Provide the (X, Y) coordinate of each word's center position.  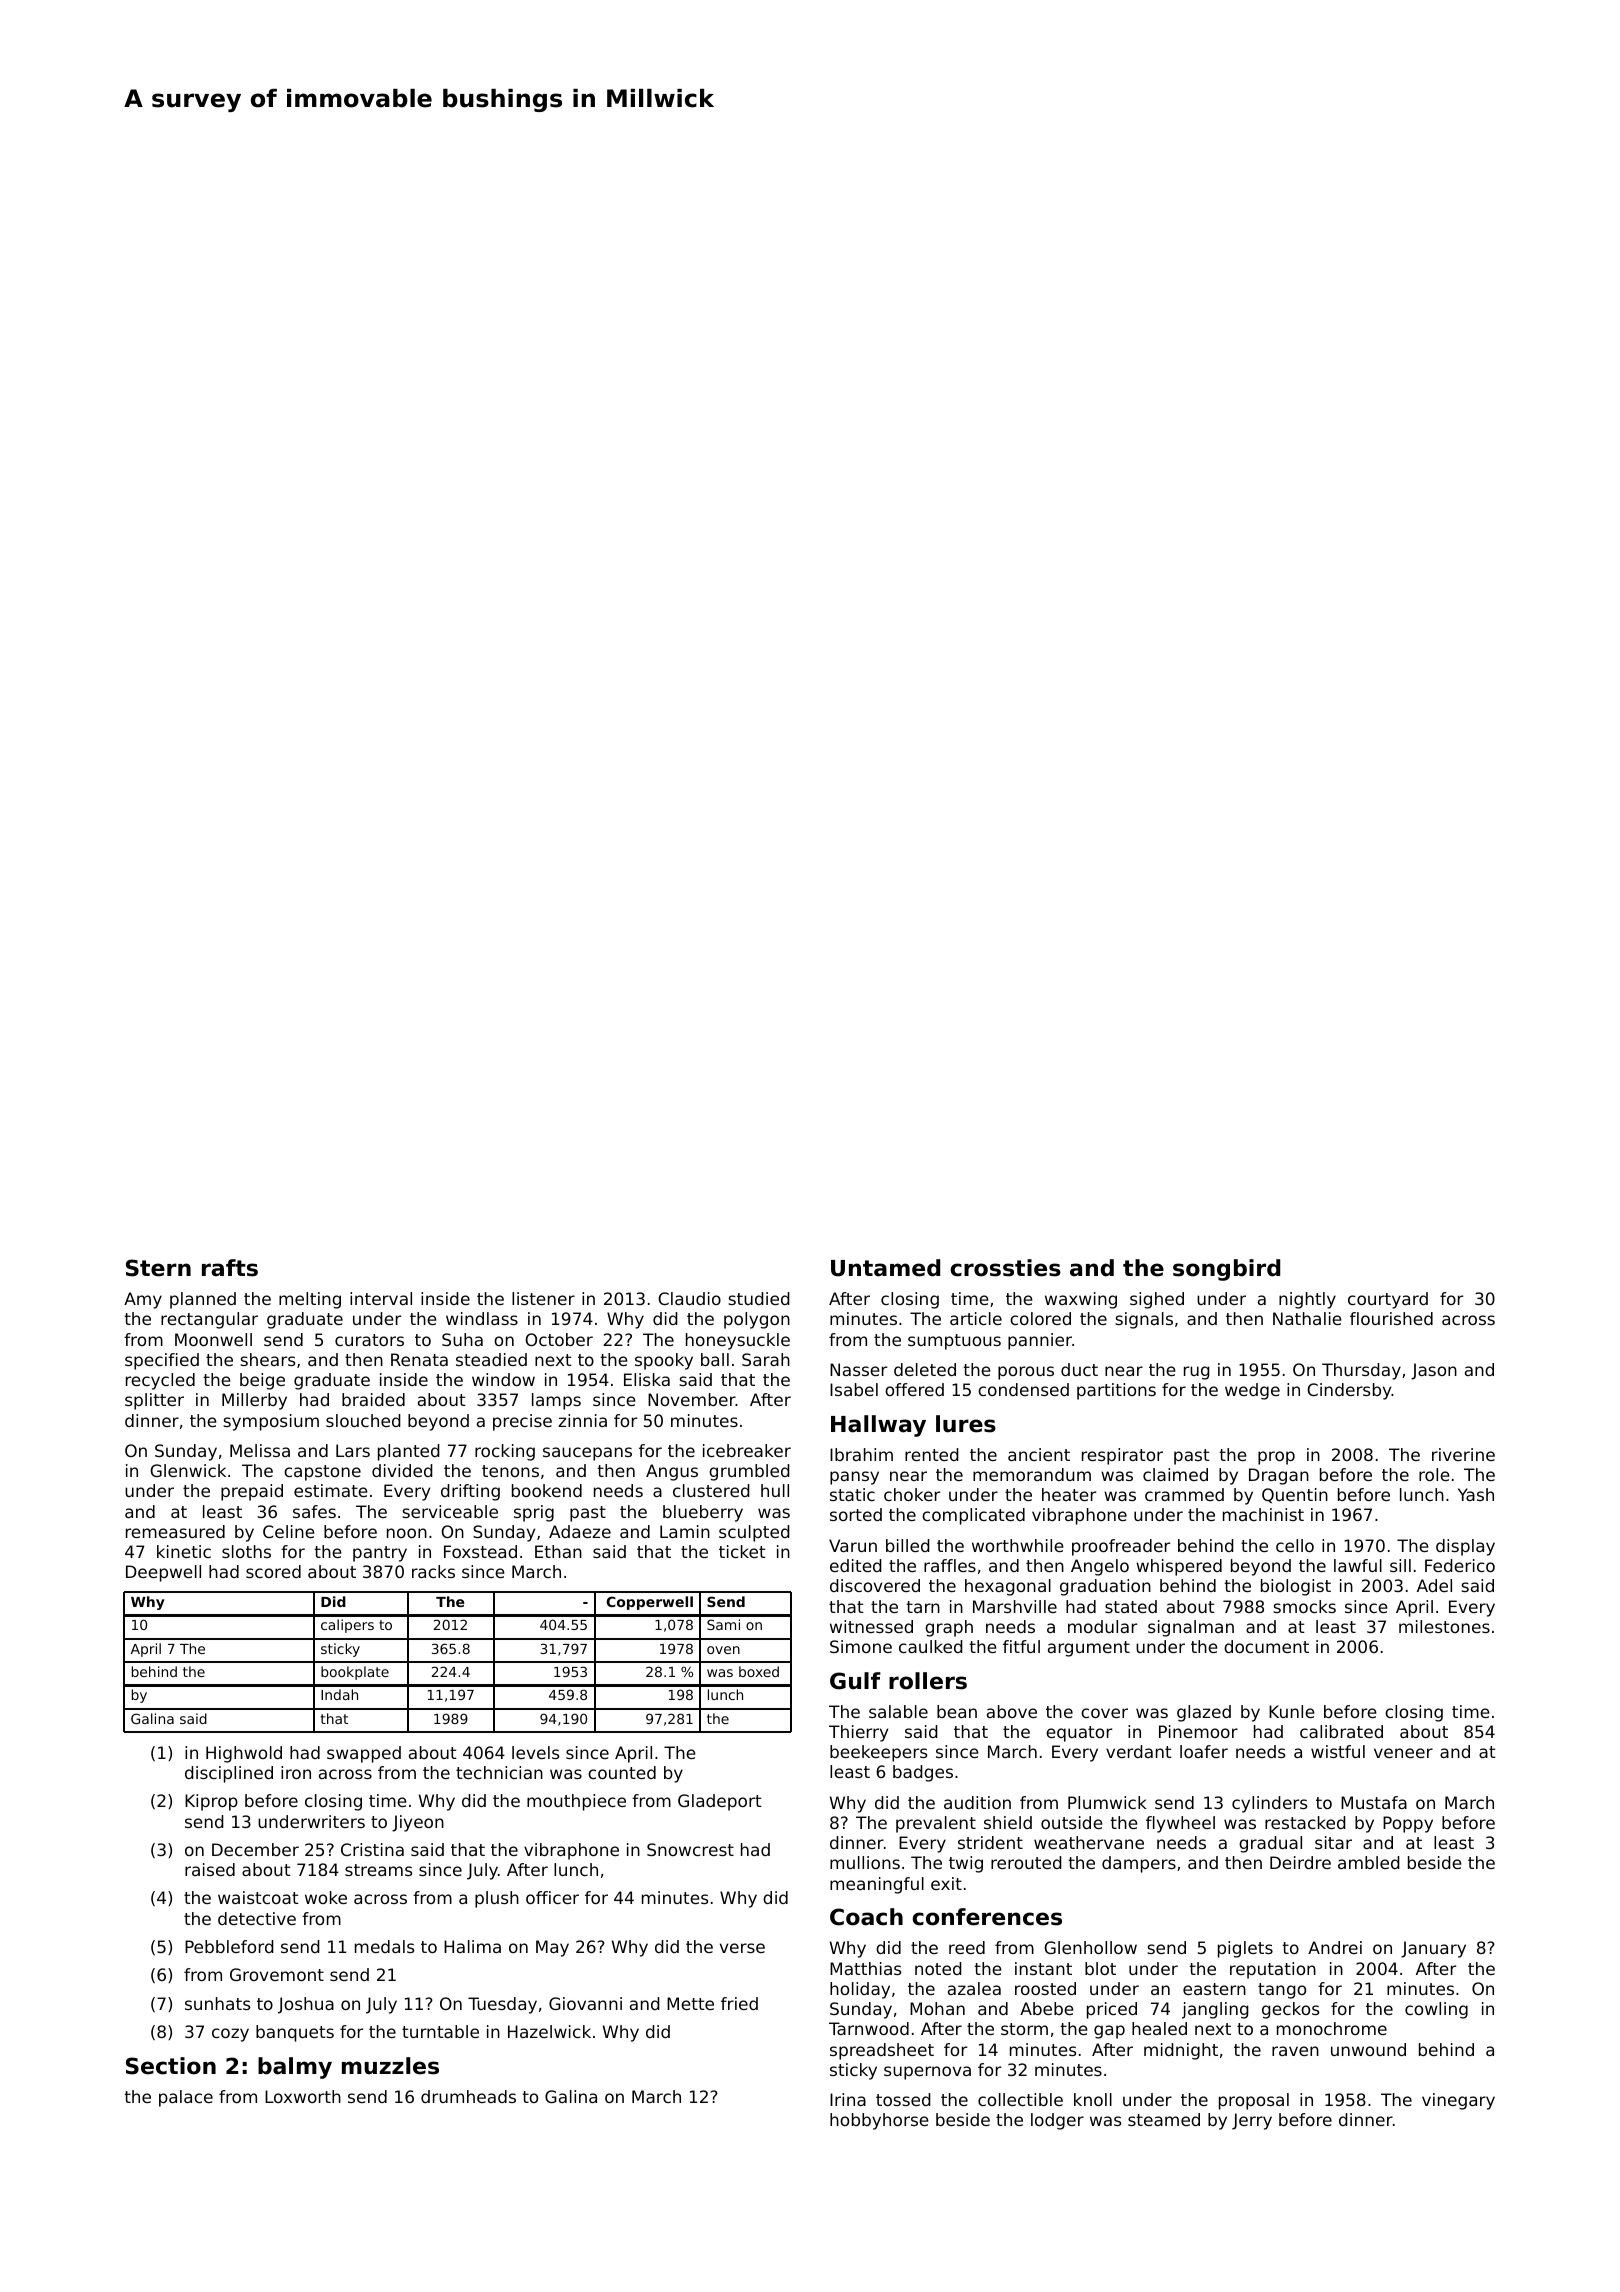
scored (273, 1571)
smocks (1304, 1606)
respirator (1122, 1456)
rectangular (209, 1320)
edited (856, 1565)
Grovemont (277, 1974)
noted (938, 1968)
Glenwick (188, 1470)
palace (186, 2098)
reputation (1273, 1970)
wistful (1338, 1751)
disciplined (229, 1774)
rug (1197, 1373)
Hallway (878, 1426)
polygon (757, 1320)
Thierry (858, 1733)
